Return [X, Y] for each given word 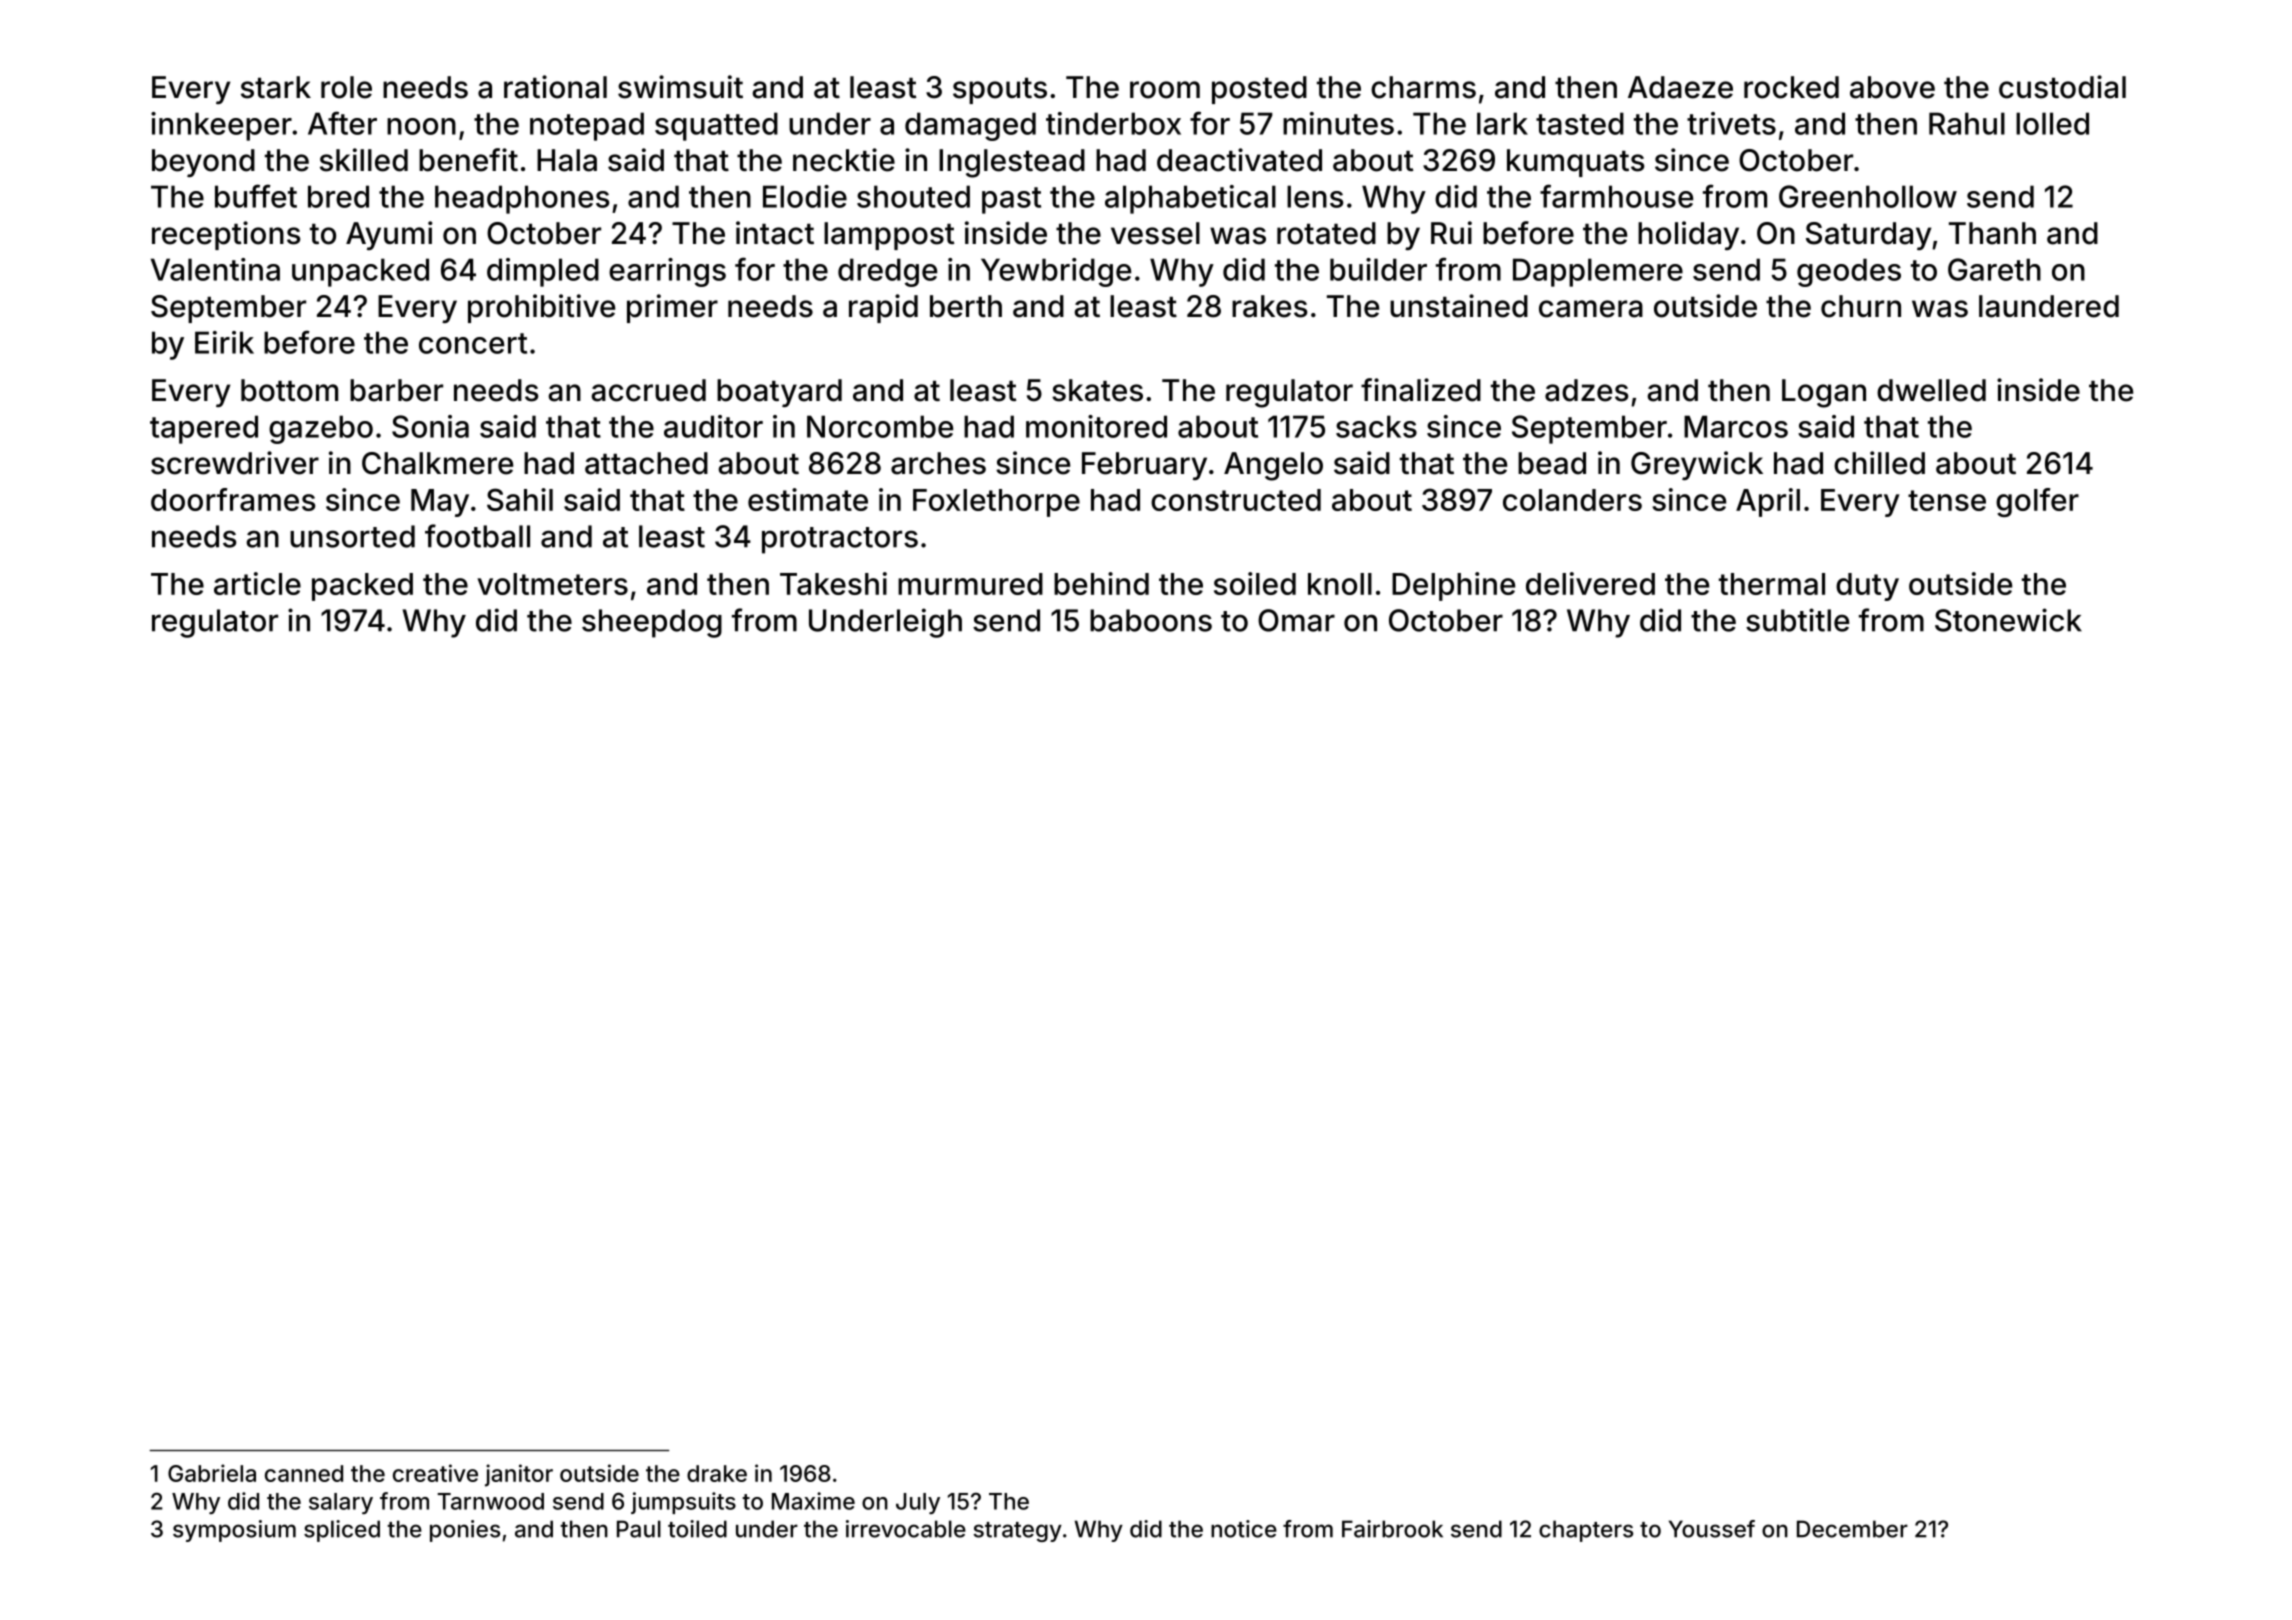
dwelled [1931, 390]
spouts [1000, 91]
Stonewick [2008, 620]
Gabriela [212, 1473]
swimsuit [680, 87]
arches [938, 463]
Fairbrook [1392, 1529]
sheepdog [652, 623]
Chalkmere [437, 463]
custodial [2062, 87]
